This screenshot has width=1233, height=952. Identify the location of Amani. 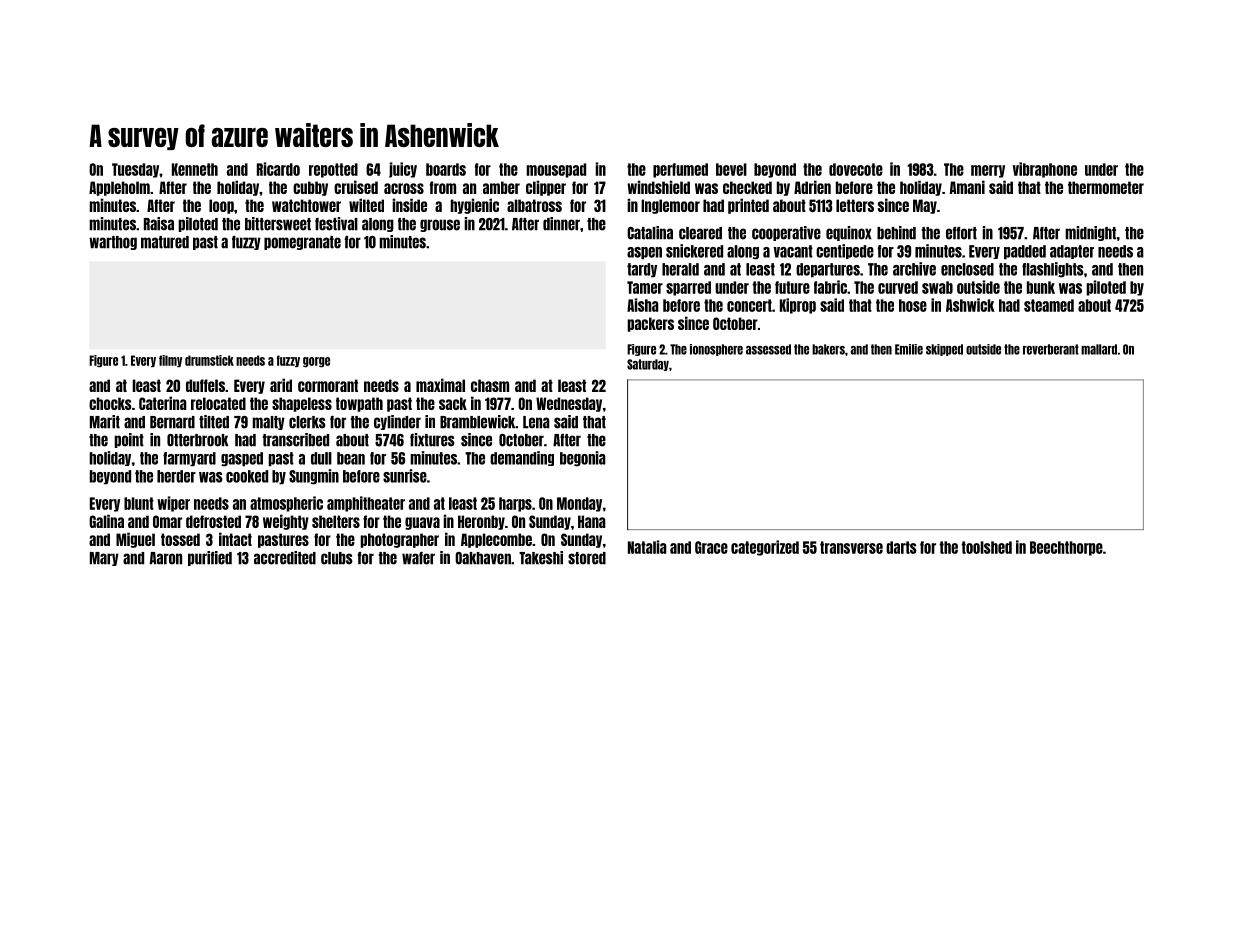
(967, 187).
